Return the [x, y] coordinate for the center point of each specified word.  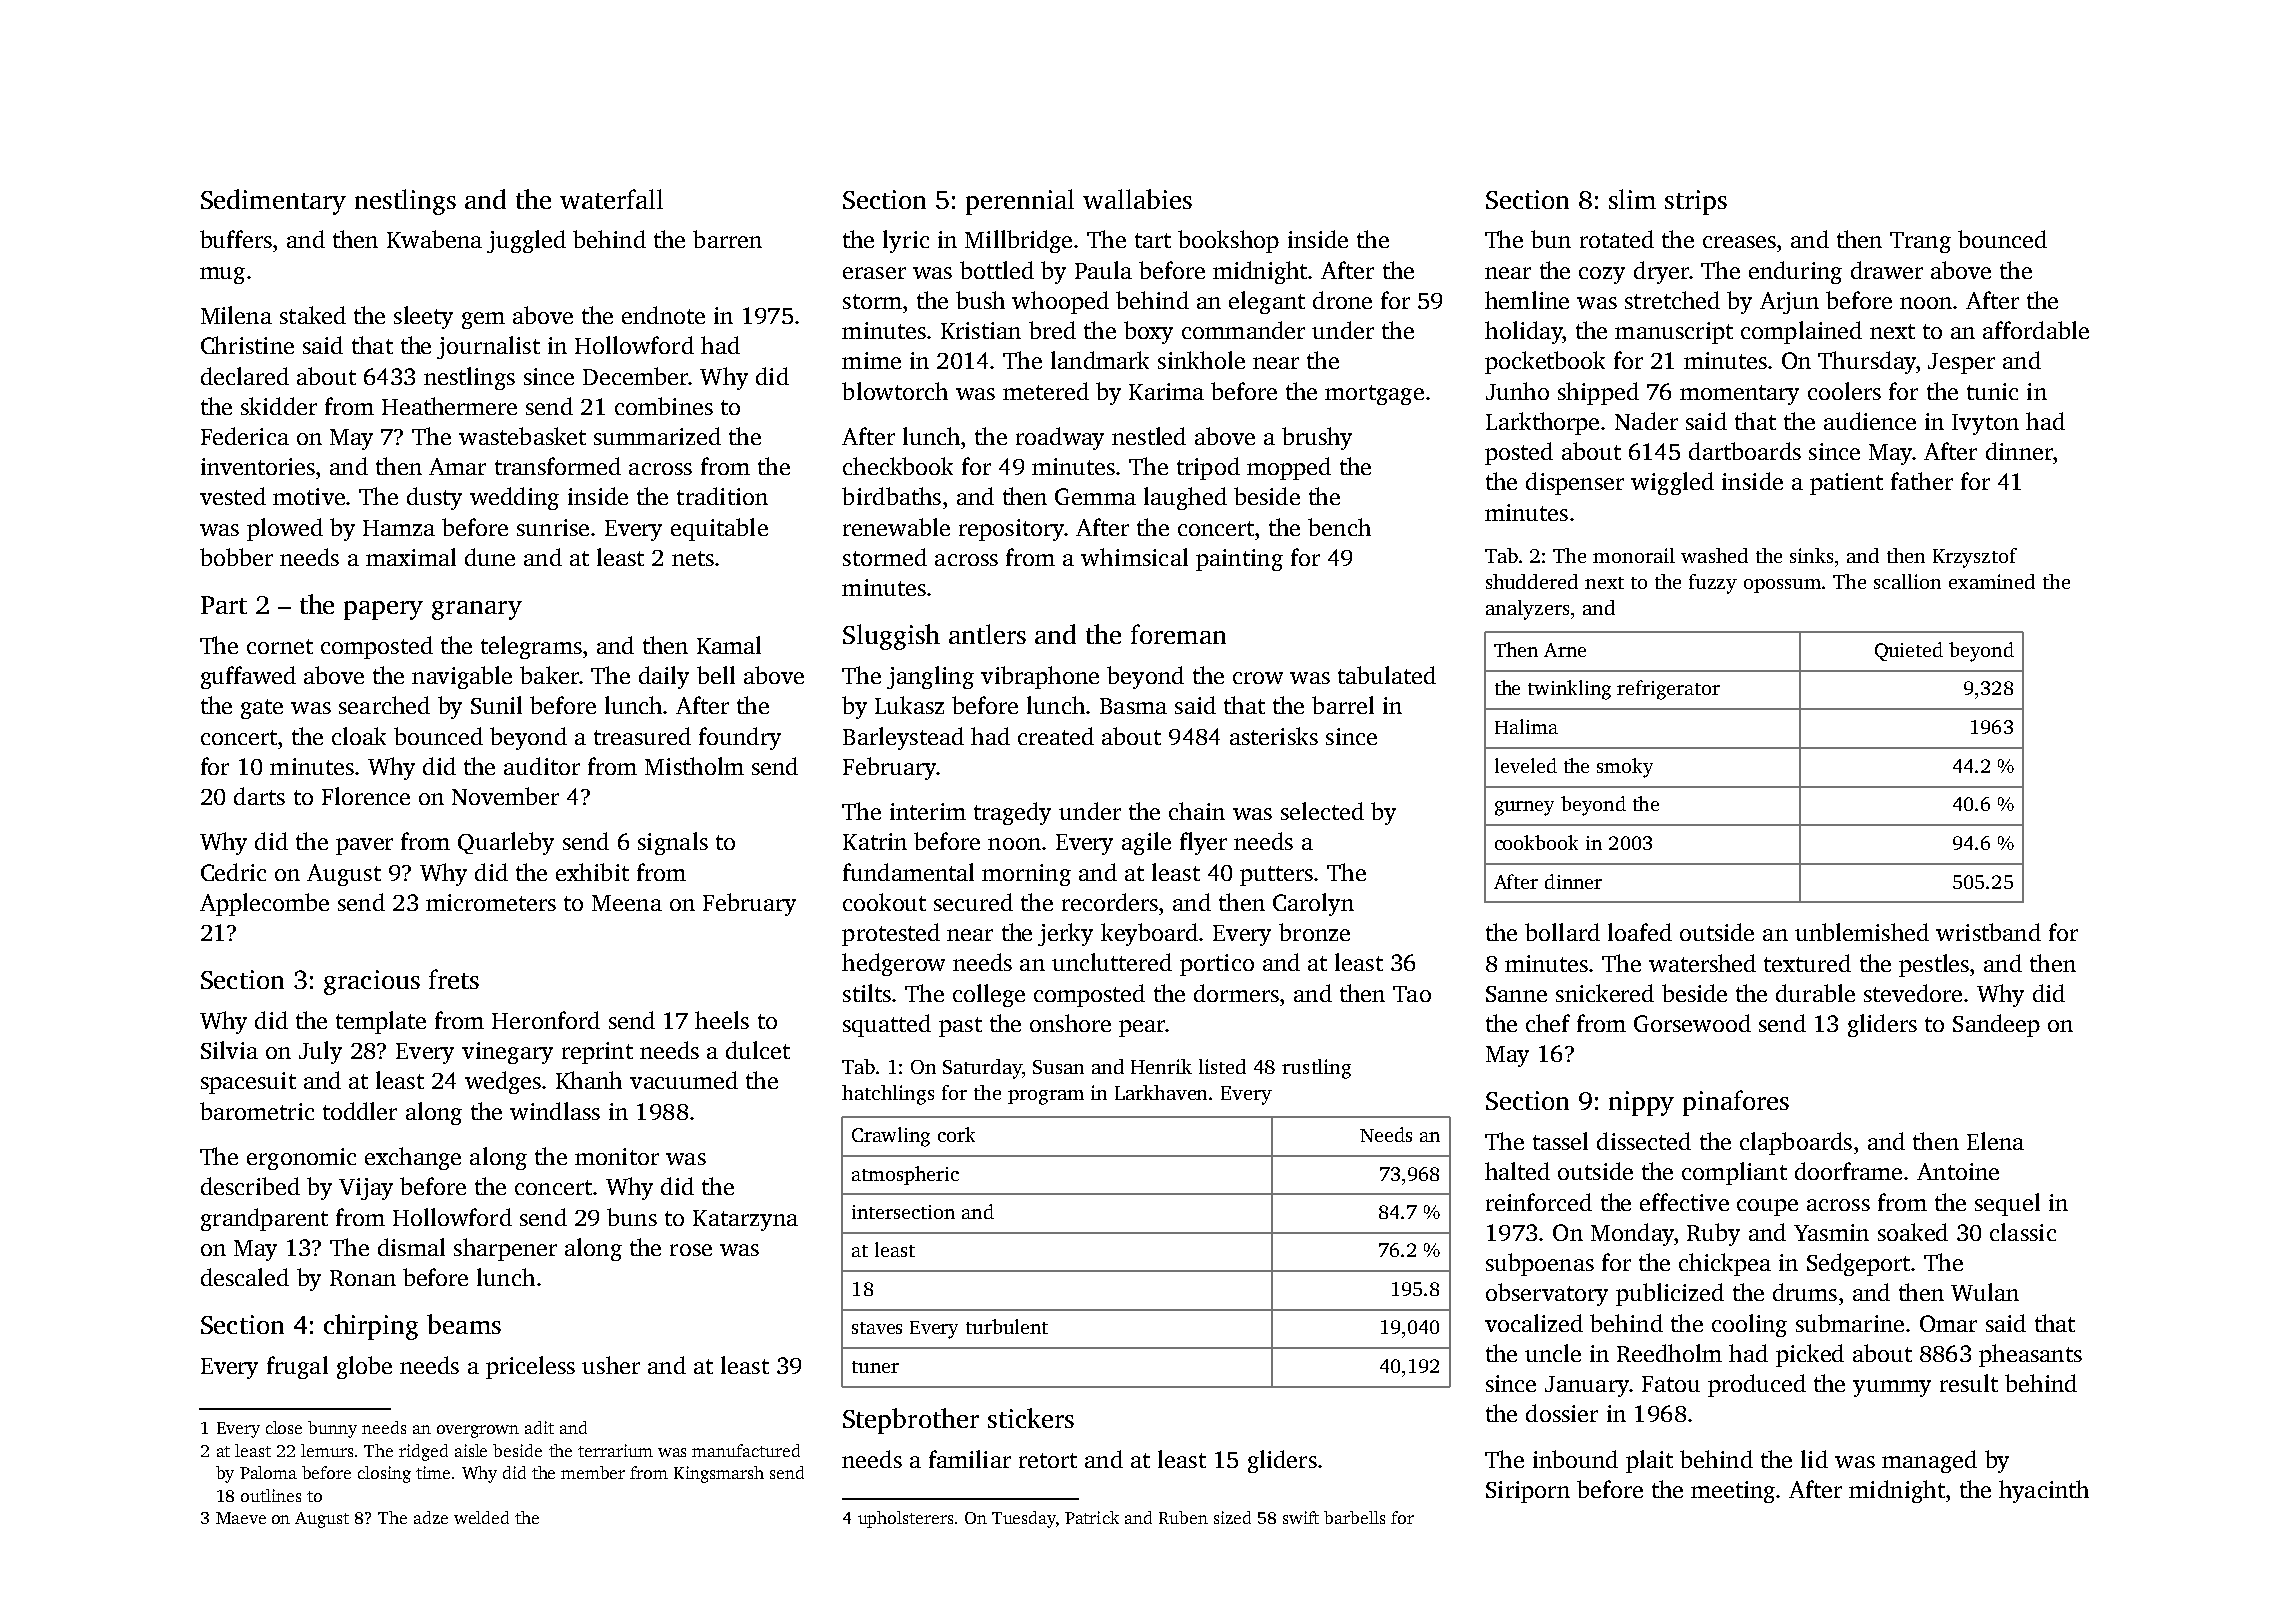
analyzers [1527, 610]
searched [384, 705]
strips [1696, 202]
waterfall [611, 199]
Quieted [1909, 651]
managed [1929, 1461]
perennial [1020, 202]
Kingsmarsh [719, 1474]
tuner [875, 1367]
